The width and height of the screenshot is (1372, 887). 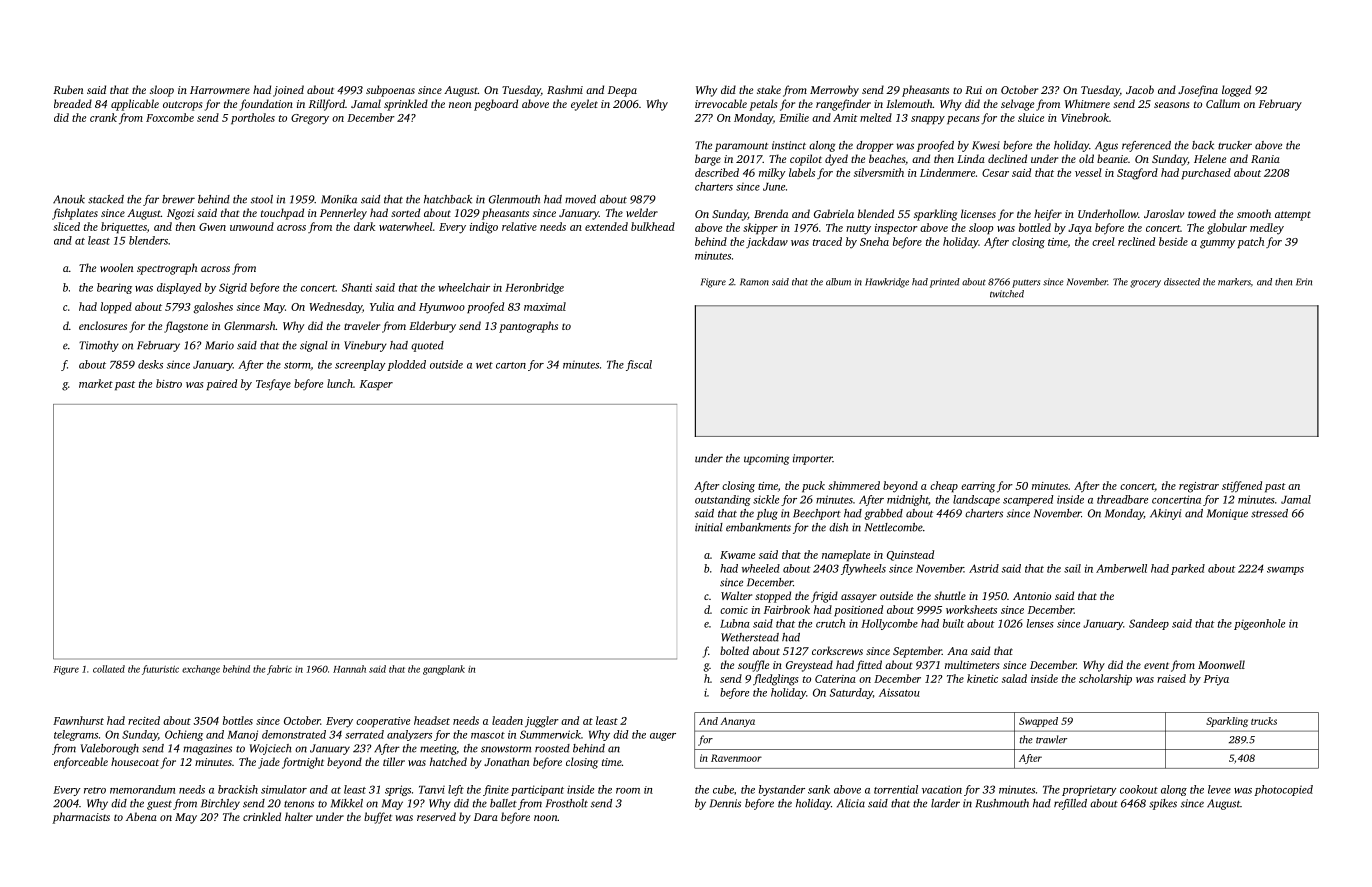 What do you see at coordinates (753, 666) in the screenshot?
I see `souffle` at bounding box center [753, 666].
